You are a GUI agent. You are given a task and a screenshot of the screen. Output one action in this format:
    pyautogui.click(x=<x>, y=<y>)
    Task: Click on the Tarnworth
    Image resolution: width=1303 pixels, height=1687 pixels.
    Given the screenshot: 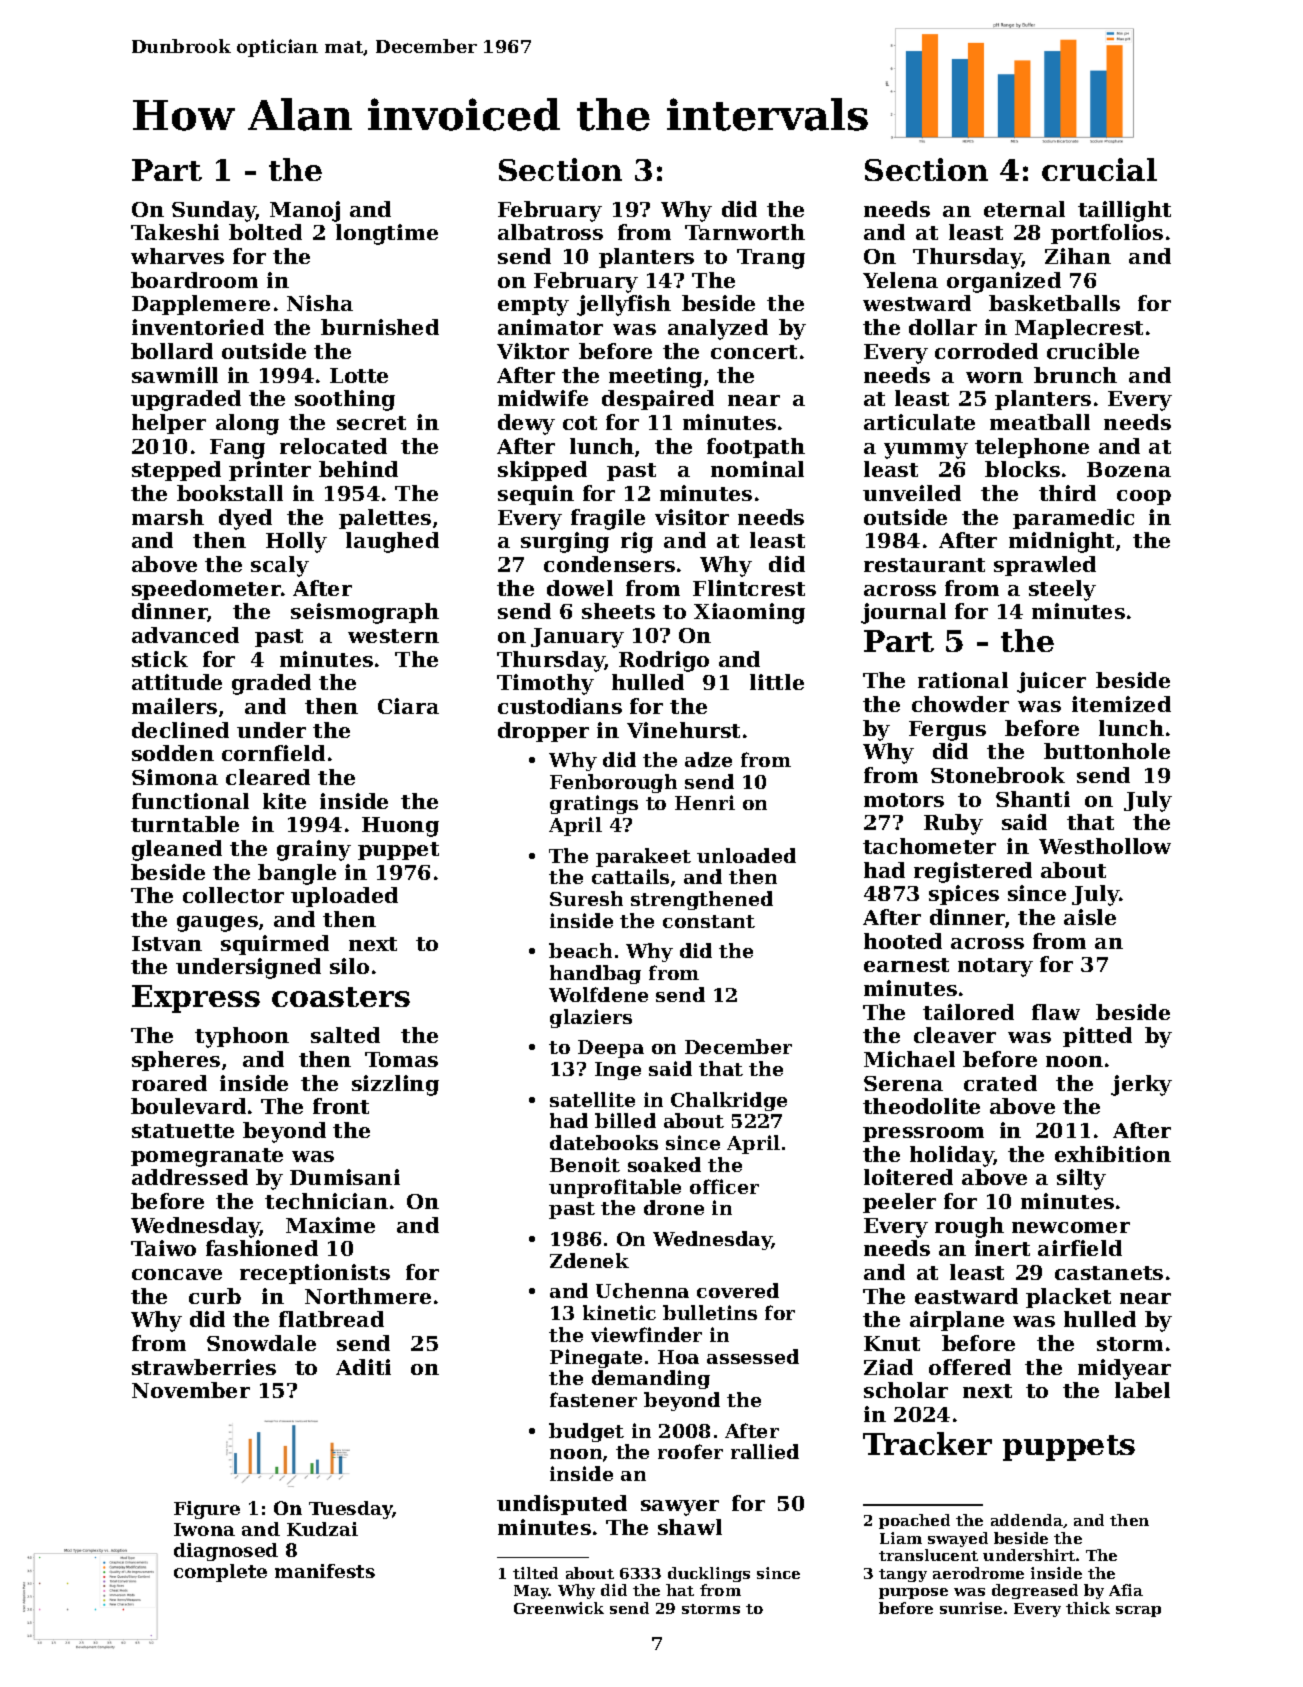 What is the action you would take?
    pyautogui.click(x=745, y=232)
